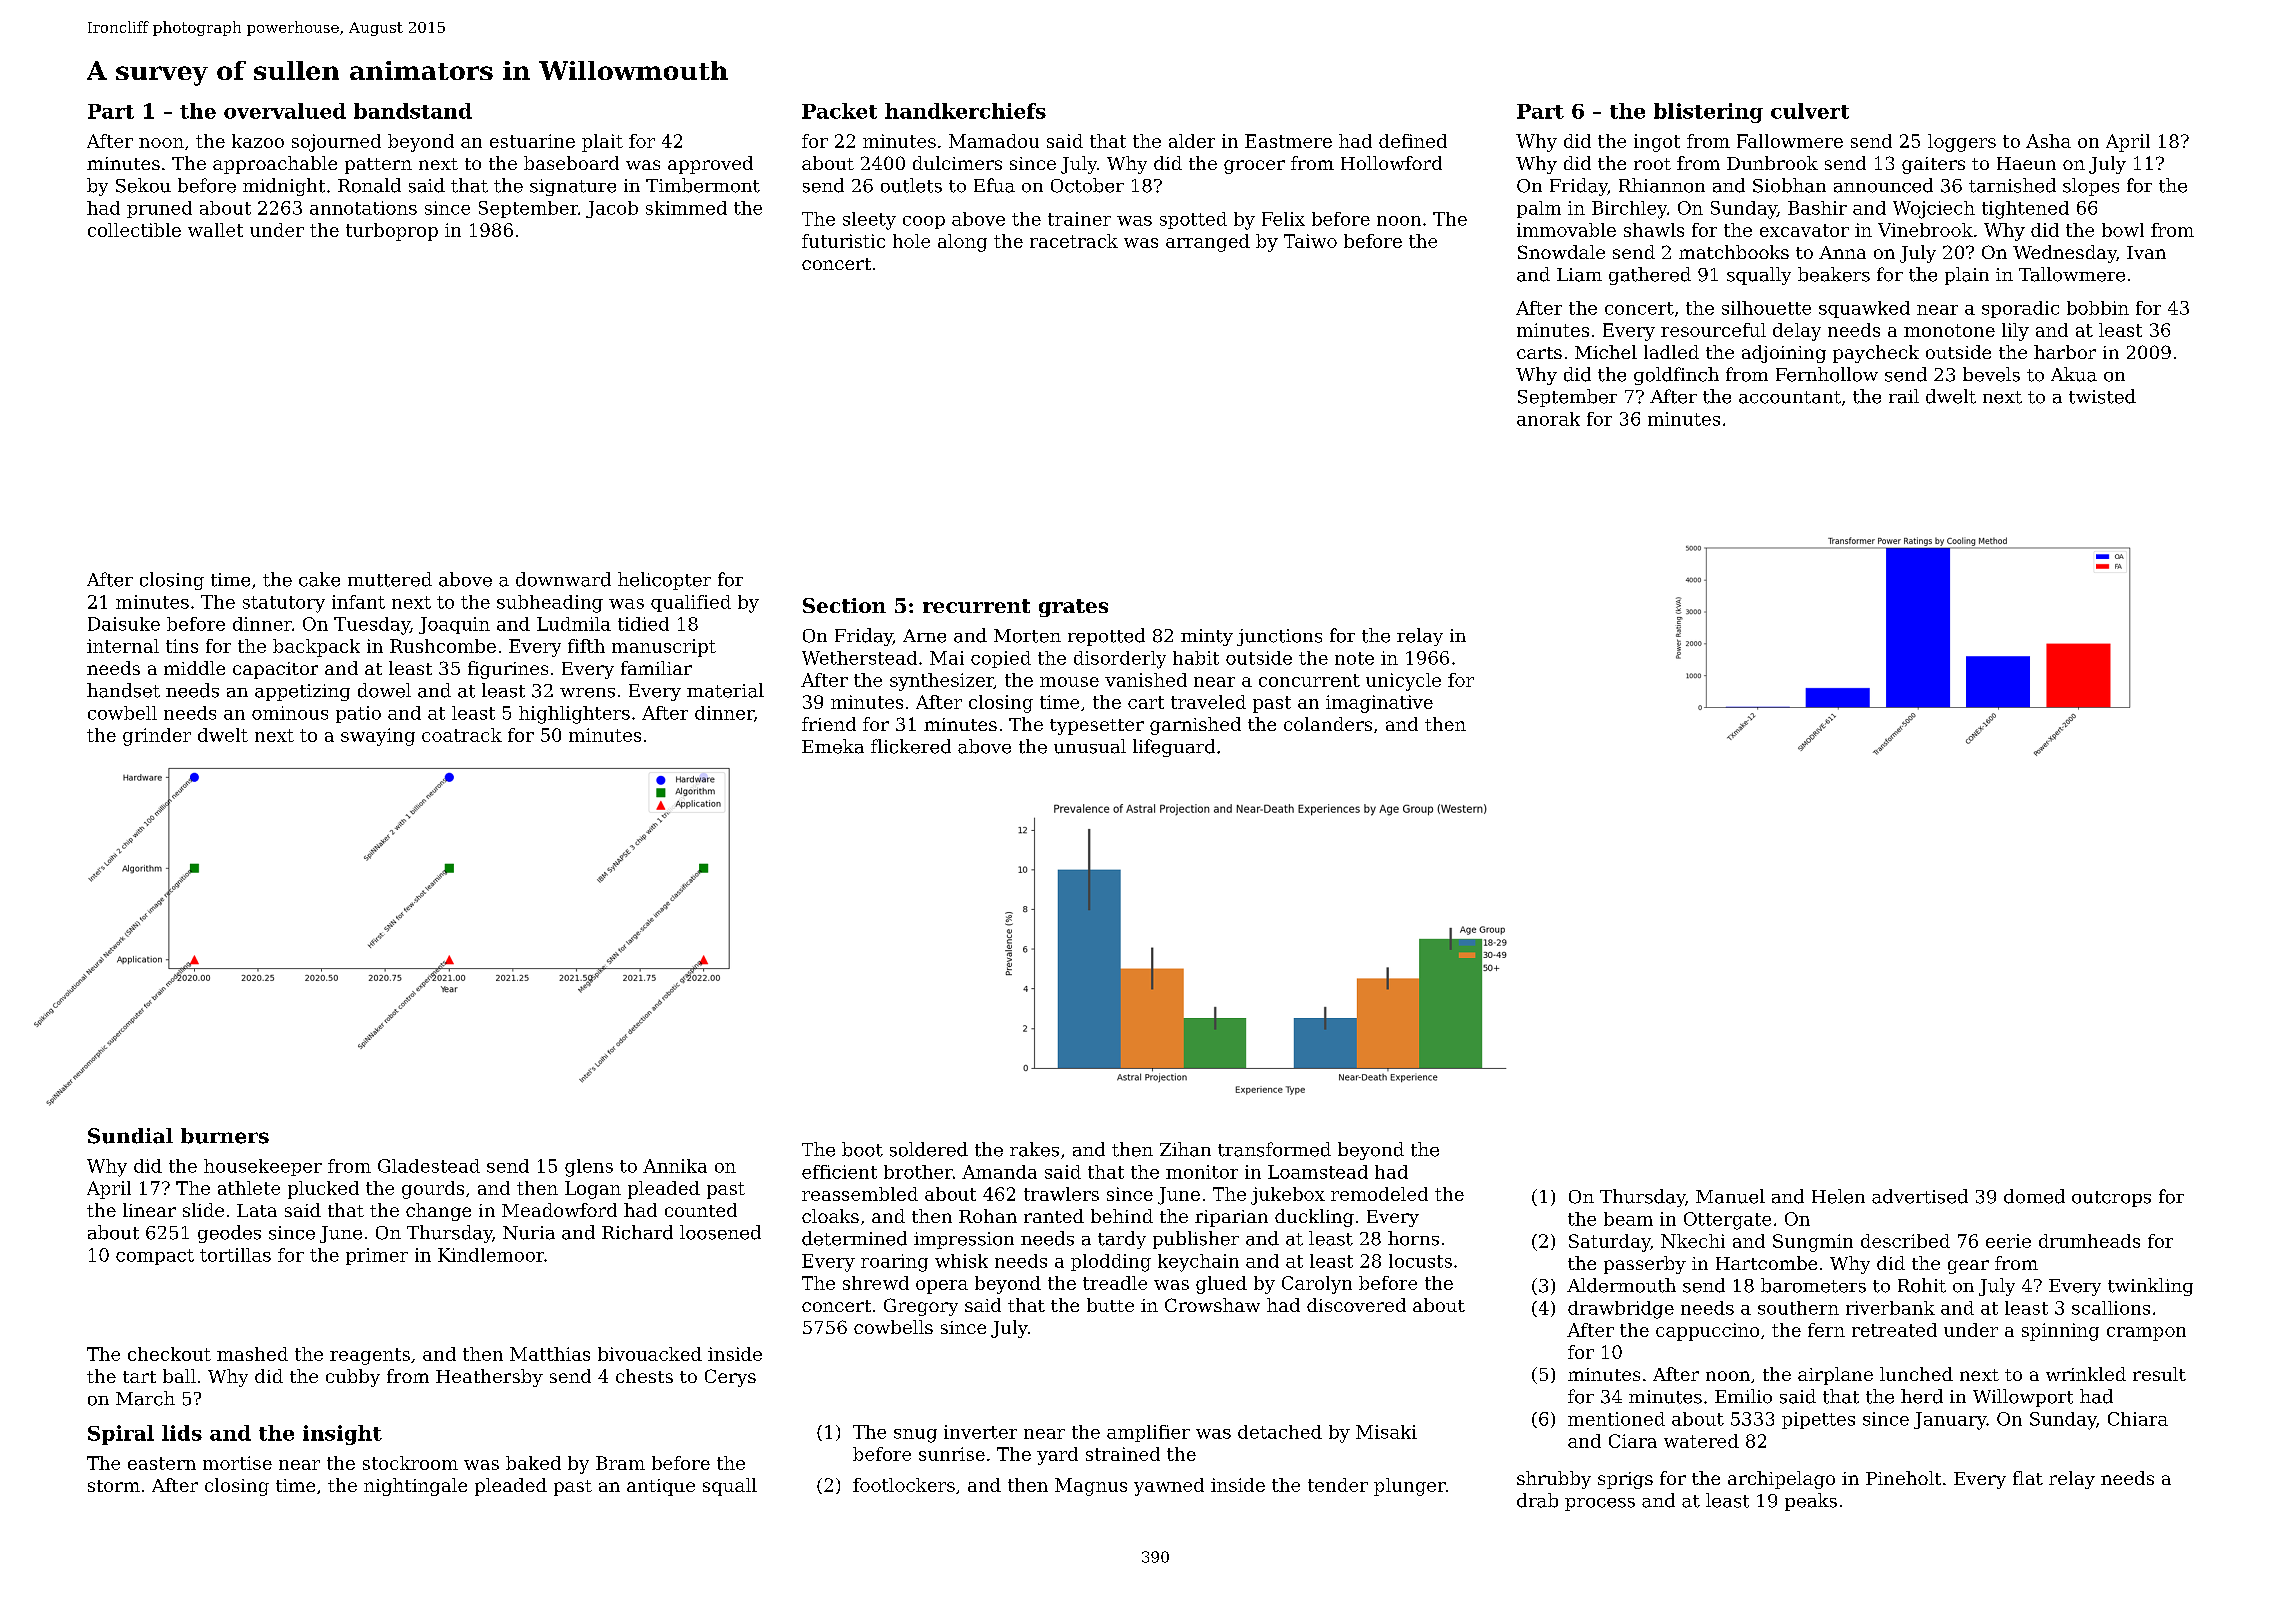  What do you see at coordinates (862, 1149) in the screenshot?
I see `boot` at bounding box center [862, 1149].
